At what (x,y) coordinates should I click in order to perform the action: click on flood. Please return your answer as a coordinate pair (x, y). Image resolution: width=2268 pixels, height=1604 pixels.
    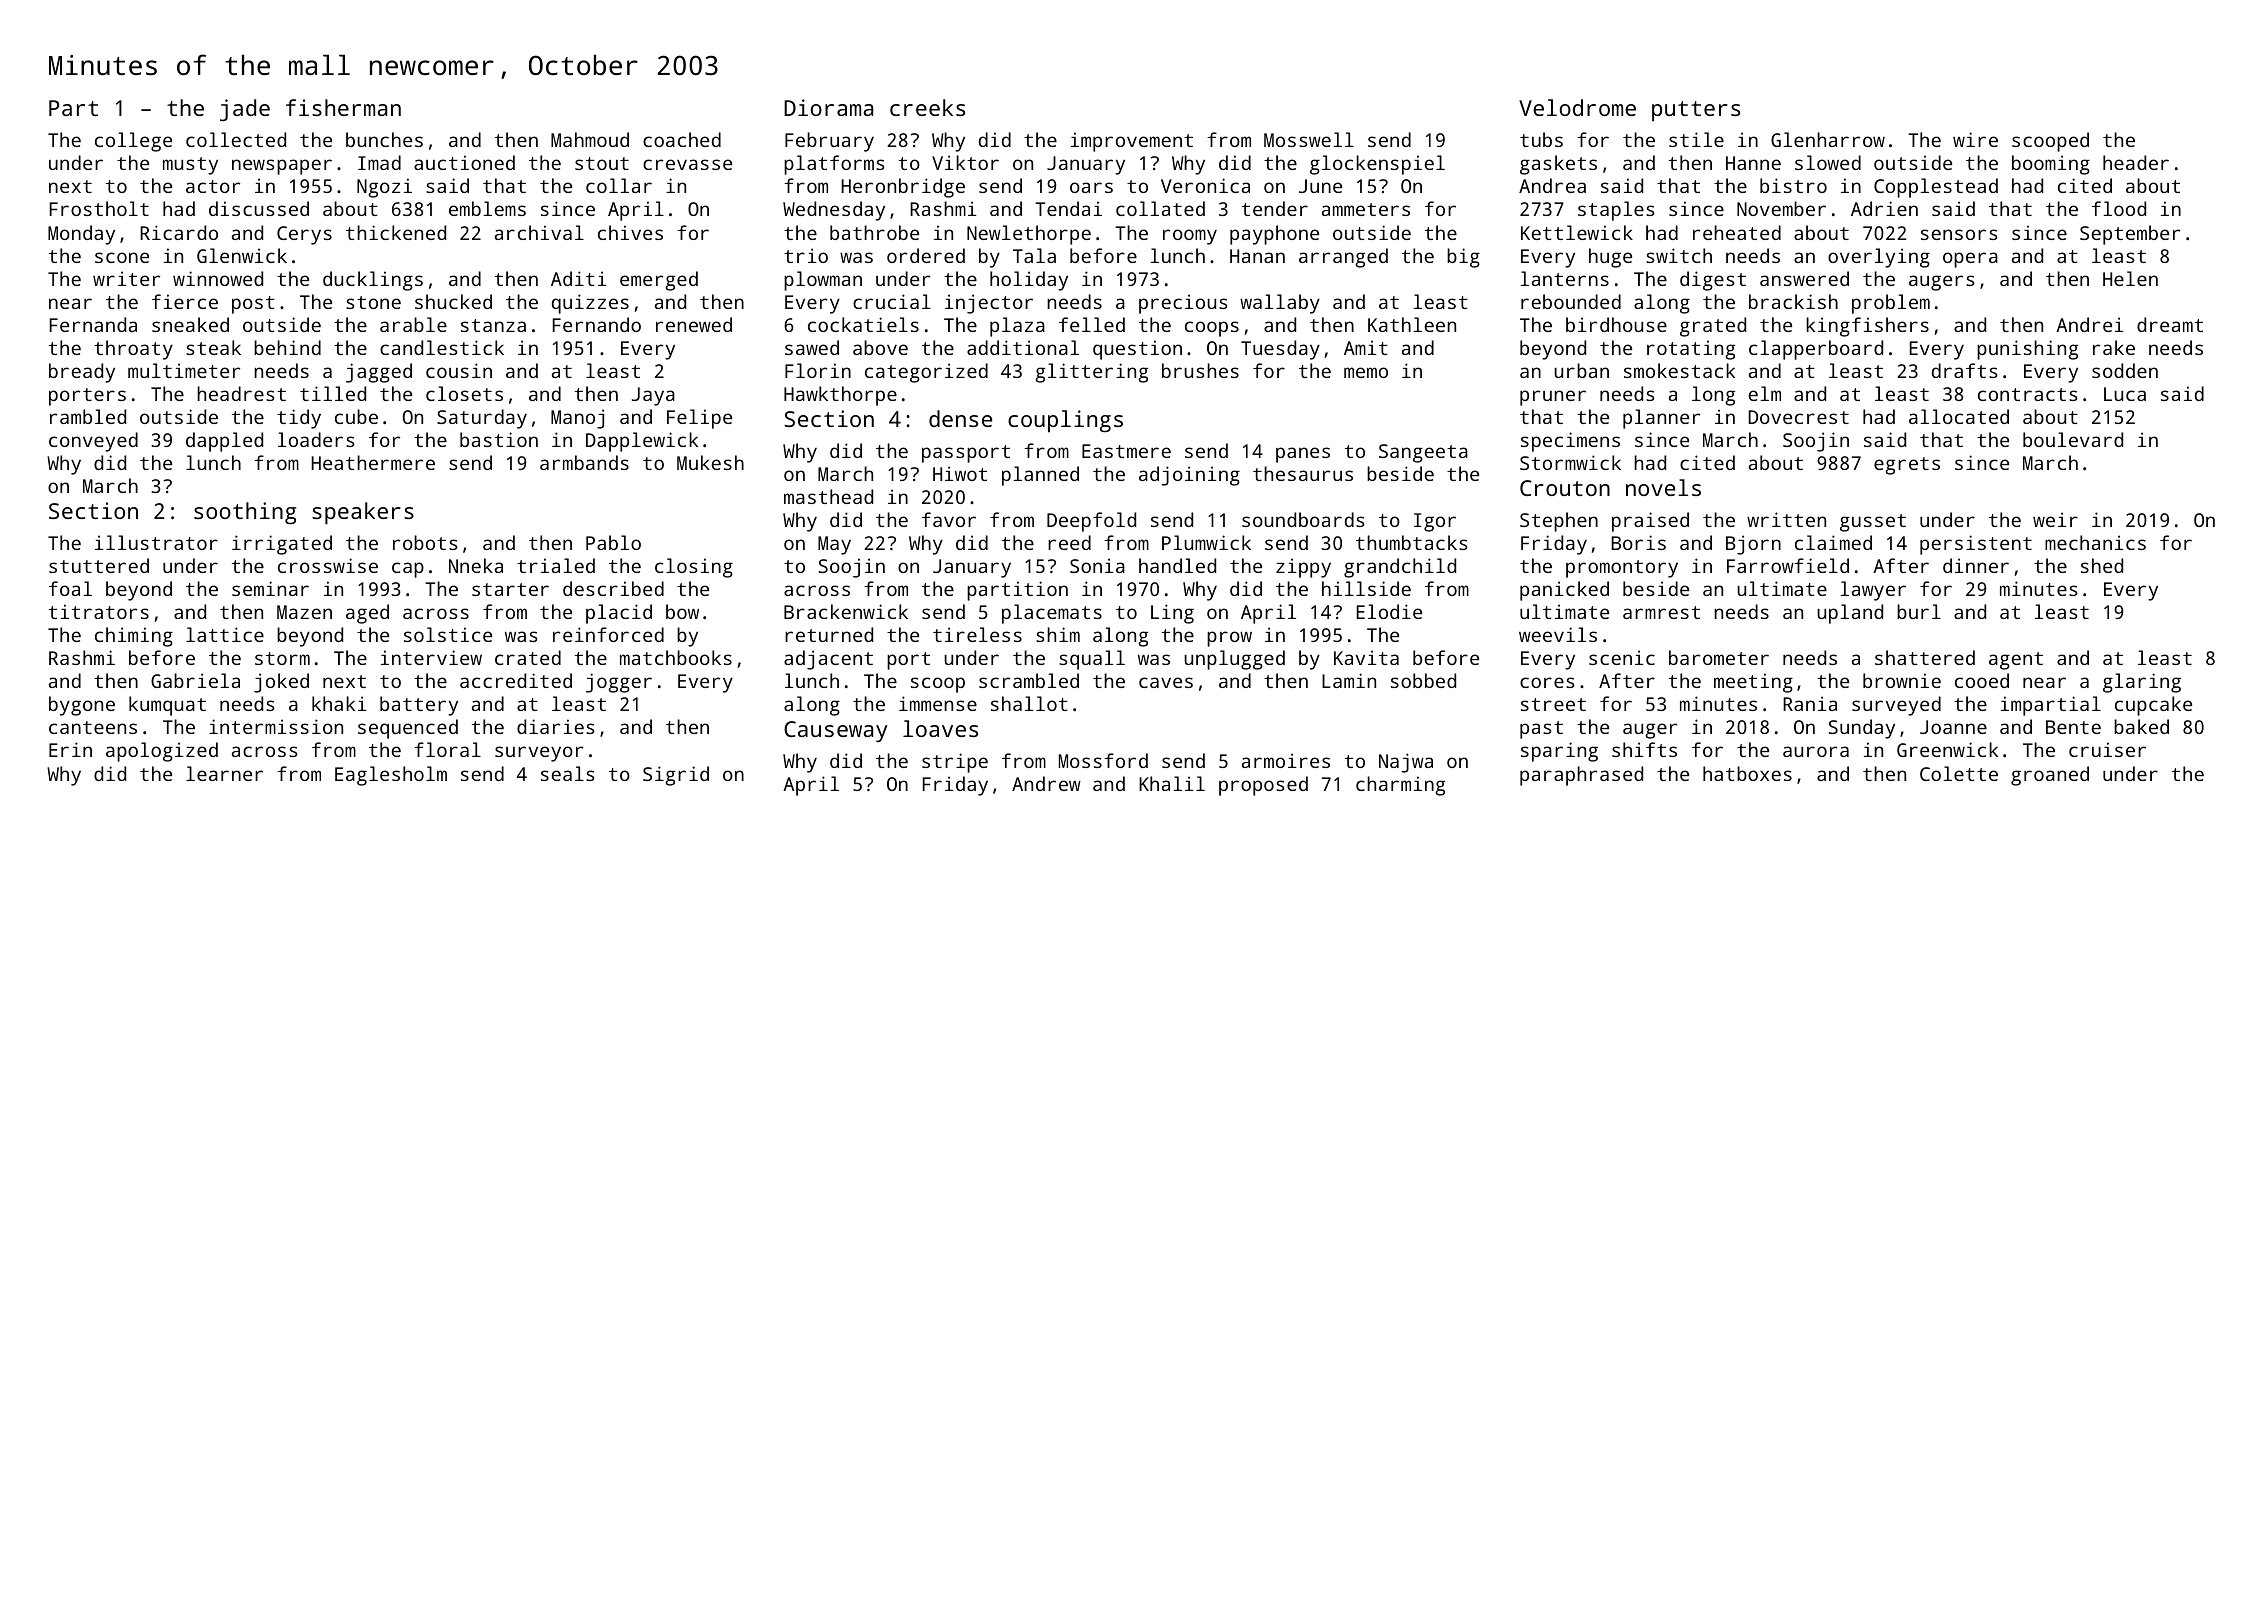
    Looking at the image, I should click on (2119, 208).
